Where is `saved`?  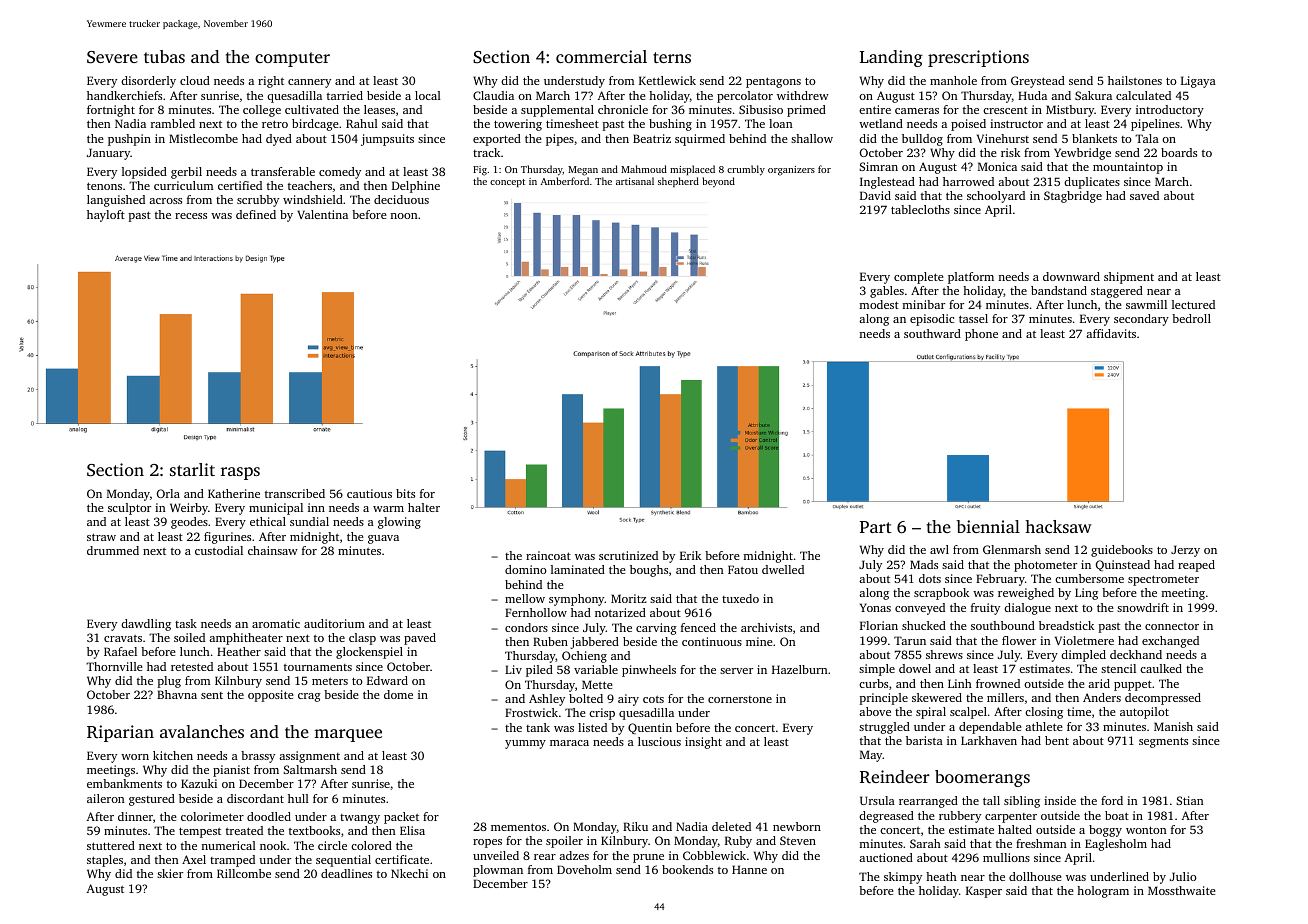 saved is located at coordinates (1144, 195).
